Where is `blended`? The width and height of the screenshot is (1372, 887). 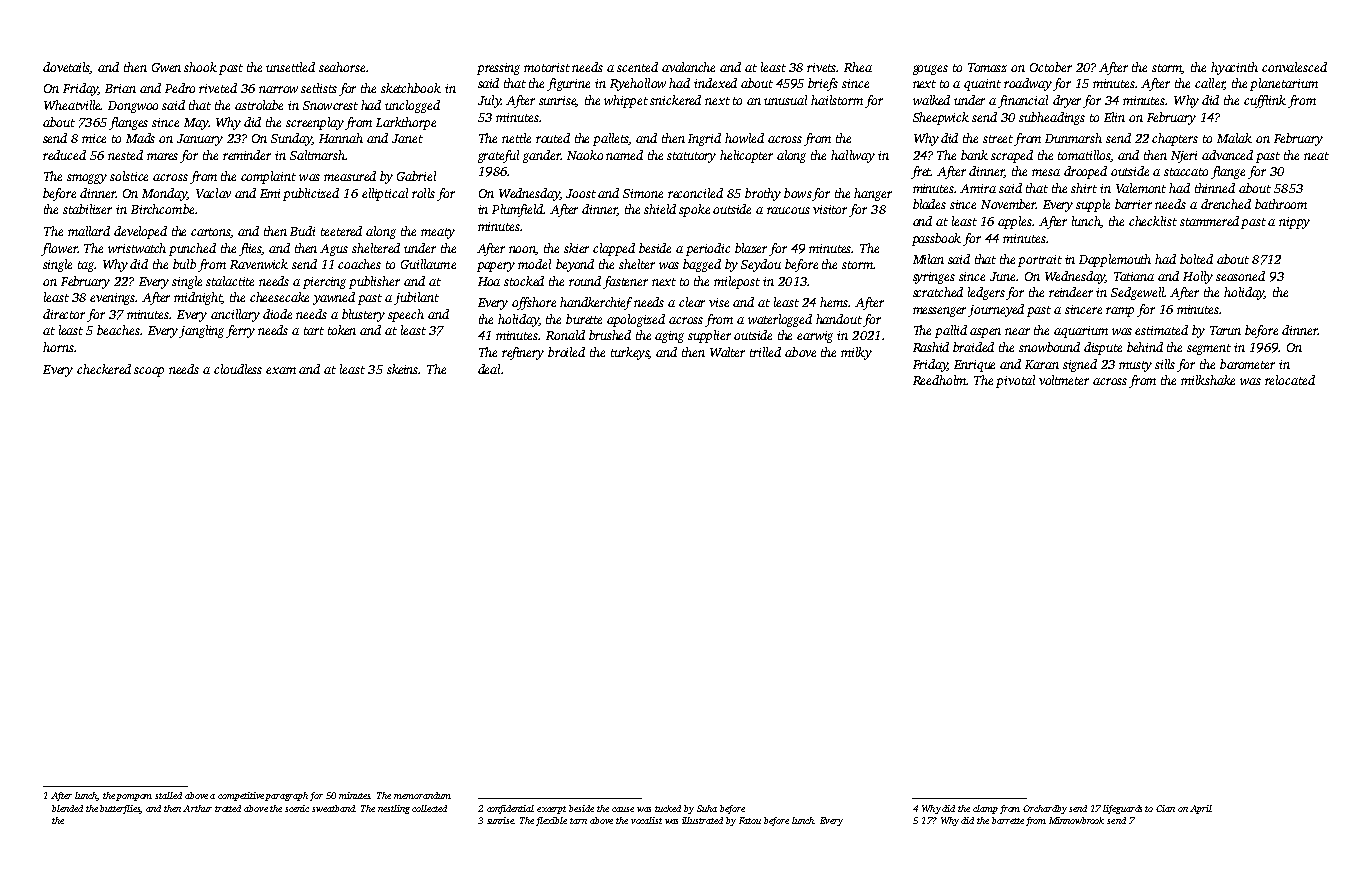
blended is located at coordinates (67, 808).
